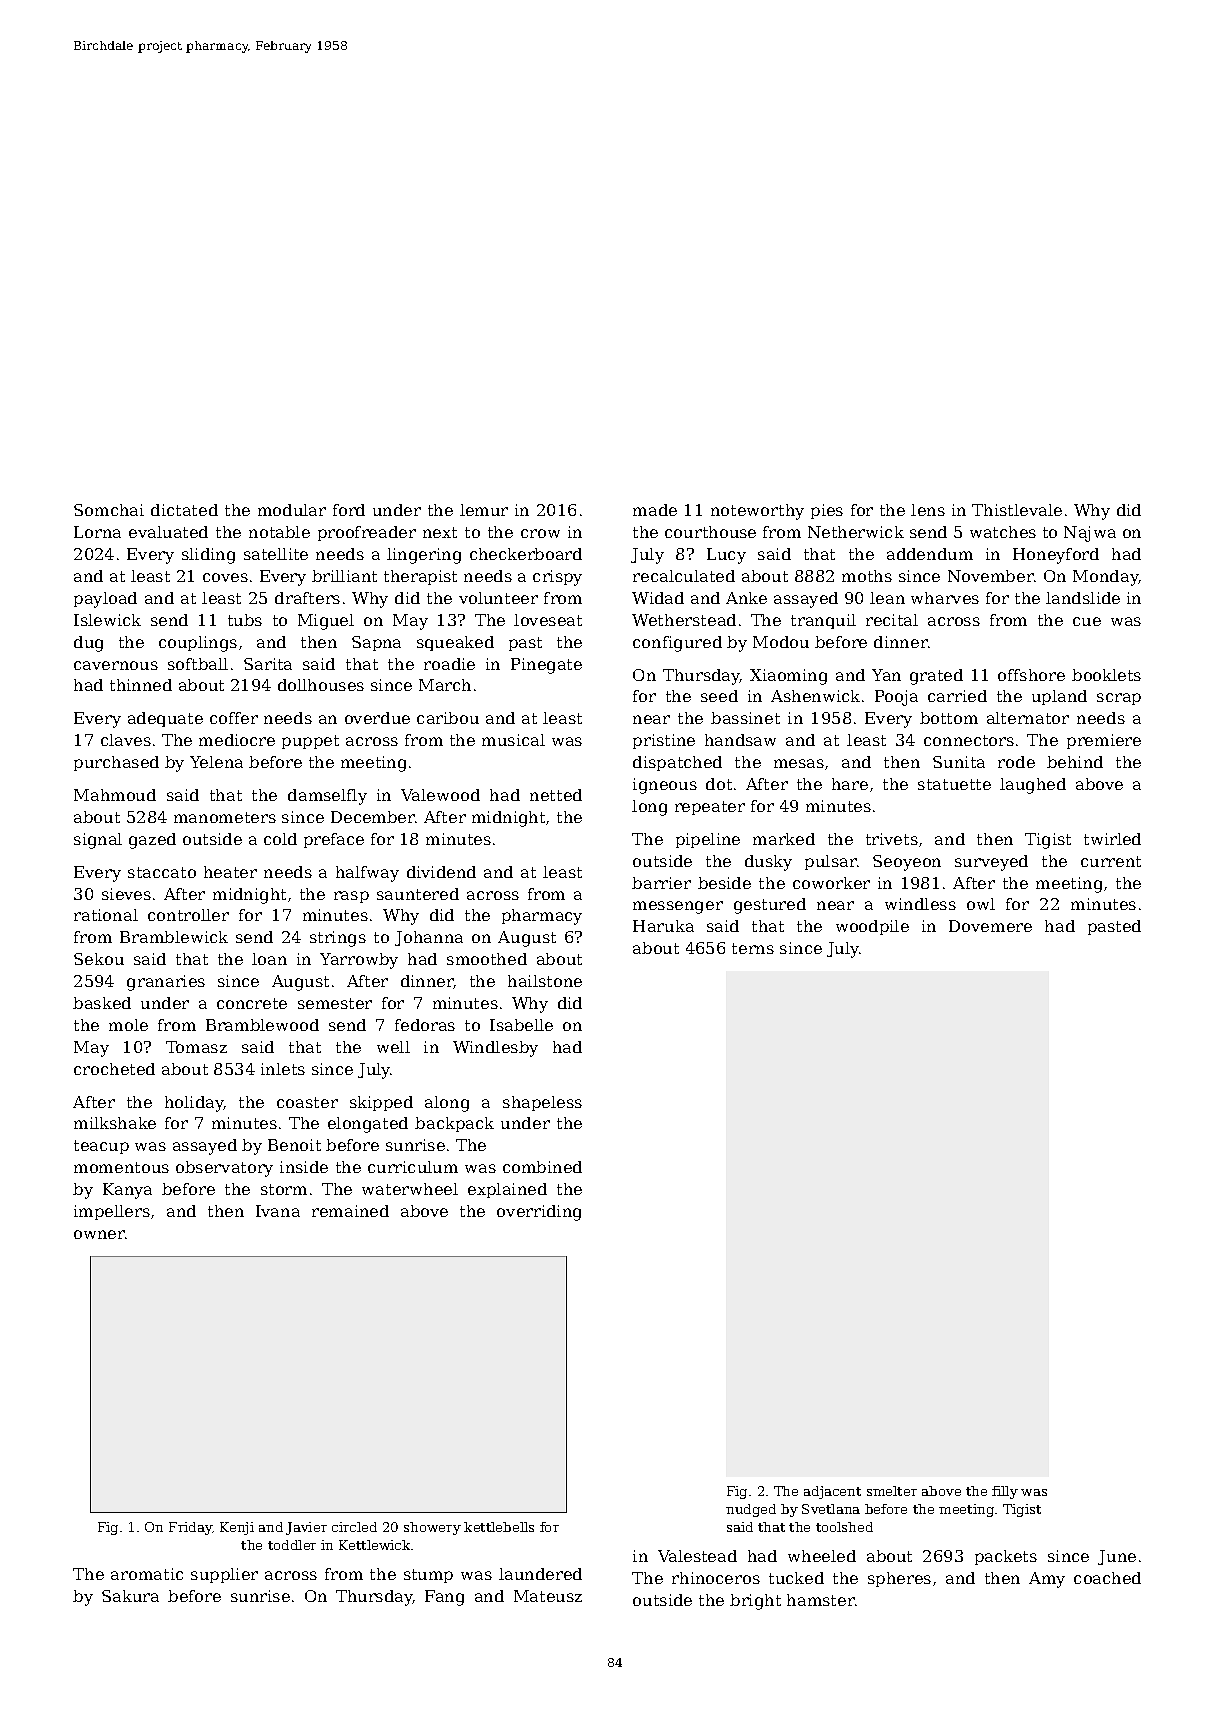 The width and height of the image is (1216, 1720). I want to click on modular, so click(292, 510).
